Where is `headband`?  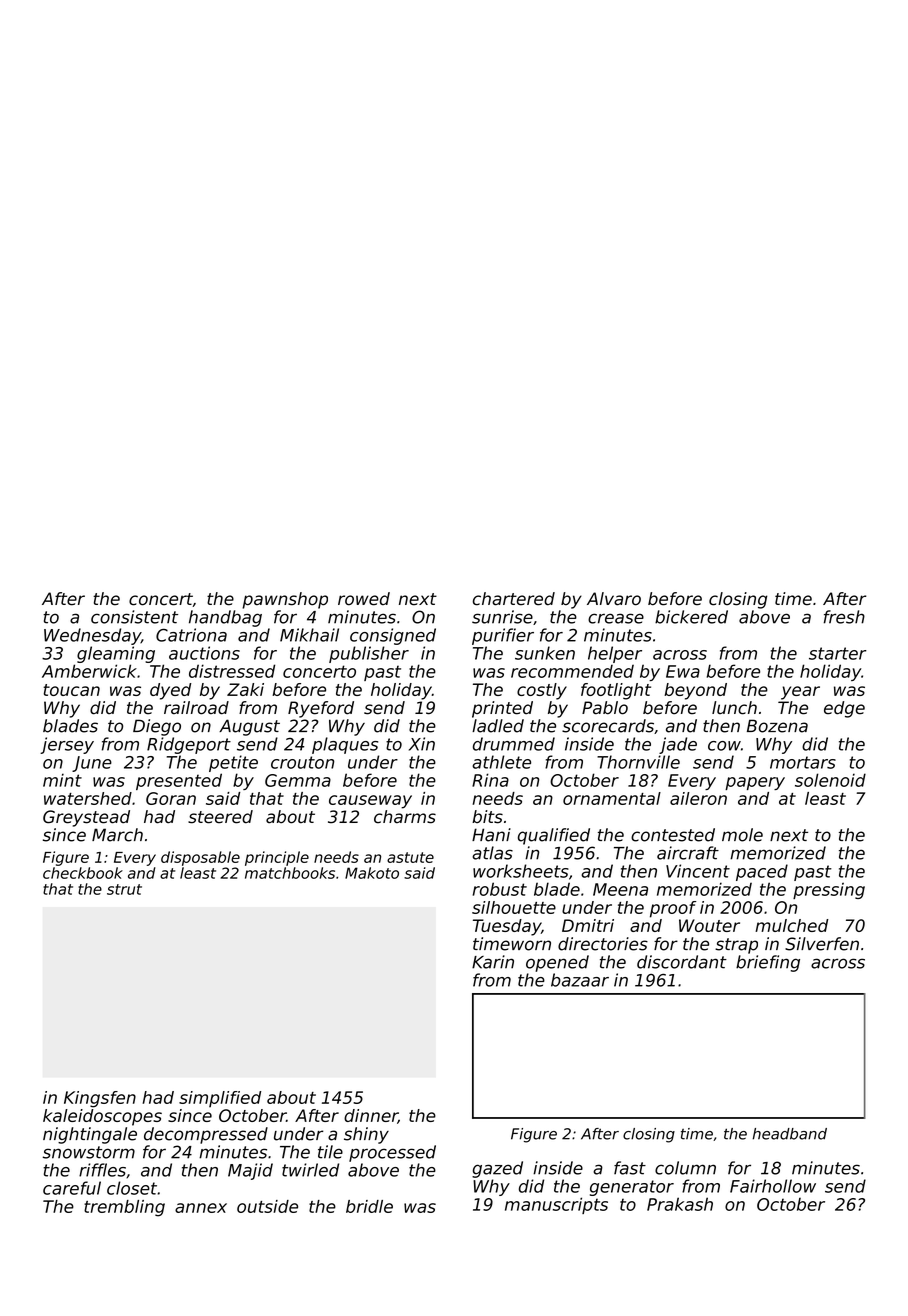
headband is located at coordinates (789, 1134).
